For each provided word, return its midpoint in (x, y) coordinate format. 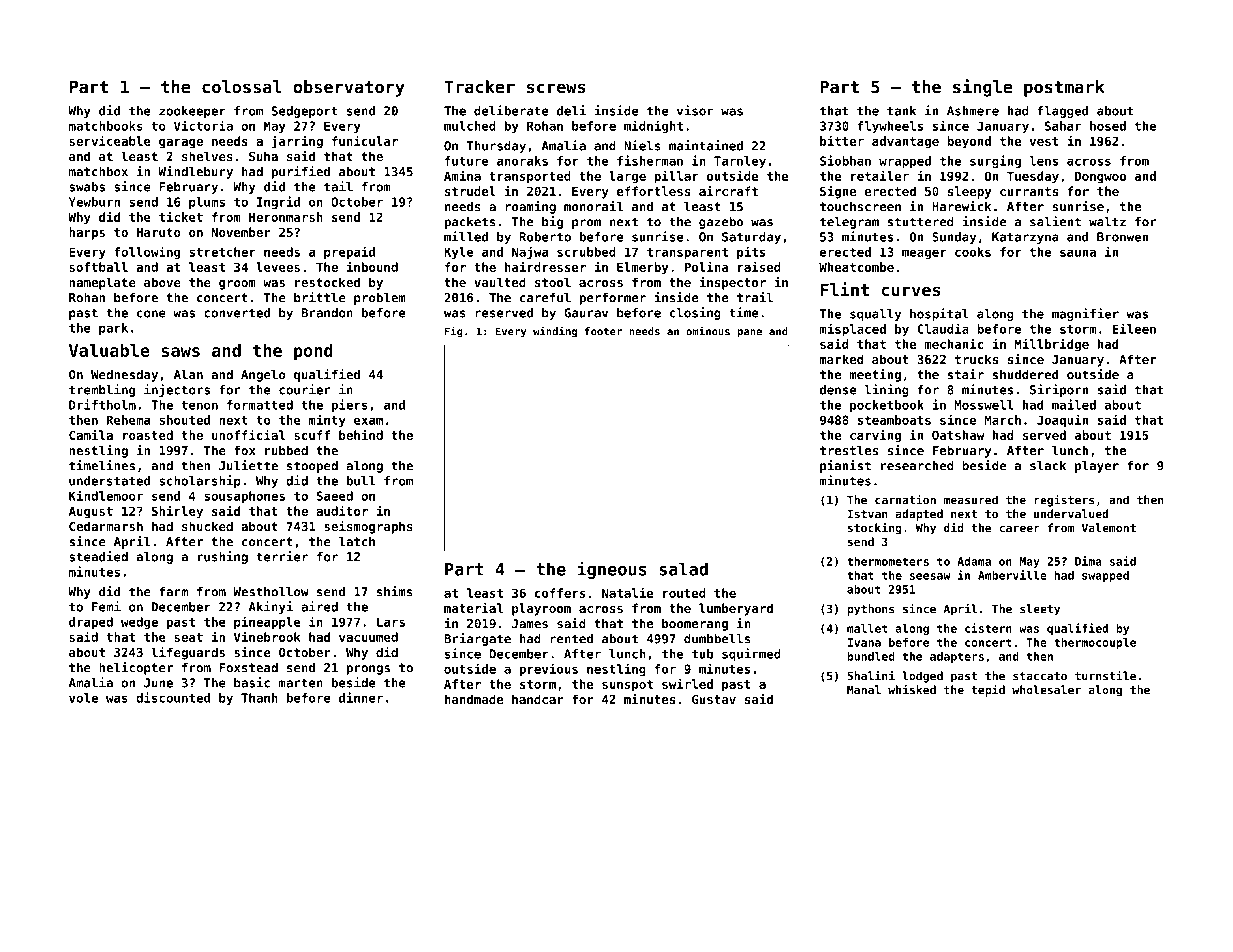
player (1097, 467)
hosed (1108, 126)
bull (361, 481)
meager (924, 254)
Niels (642, 145)
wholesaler (1046, 690)
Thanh (259, 698)
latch (357, 541)
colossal (242, 87)
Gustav (714, 699)
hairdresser (545, 266)
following (147, 252)
